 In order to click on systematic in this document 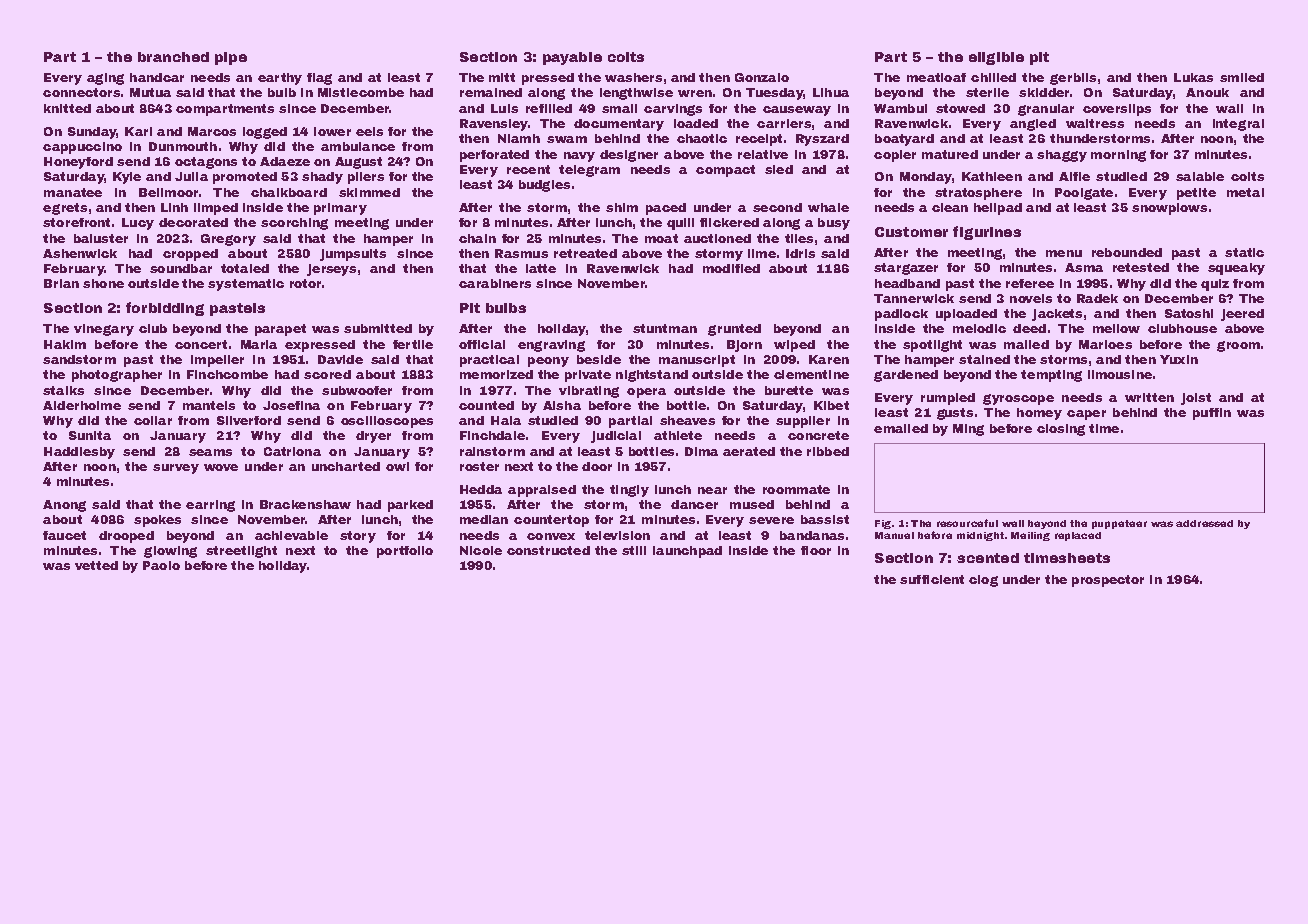, I will do `click(246, 285)`.
